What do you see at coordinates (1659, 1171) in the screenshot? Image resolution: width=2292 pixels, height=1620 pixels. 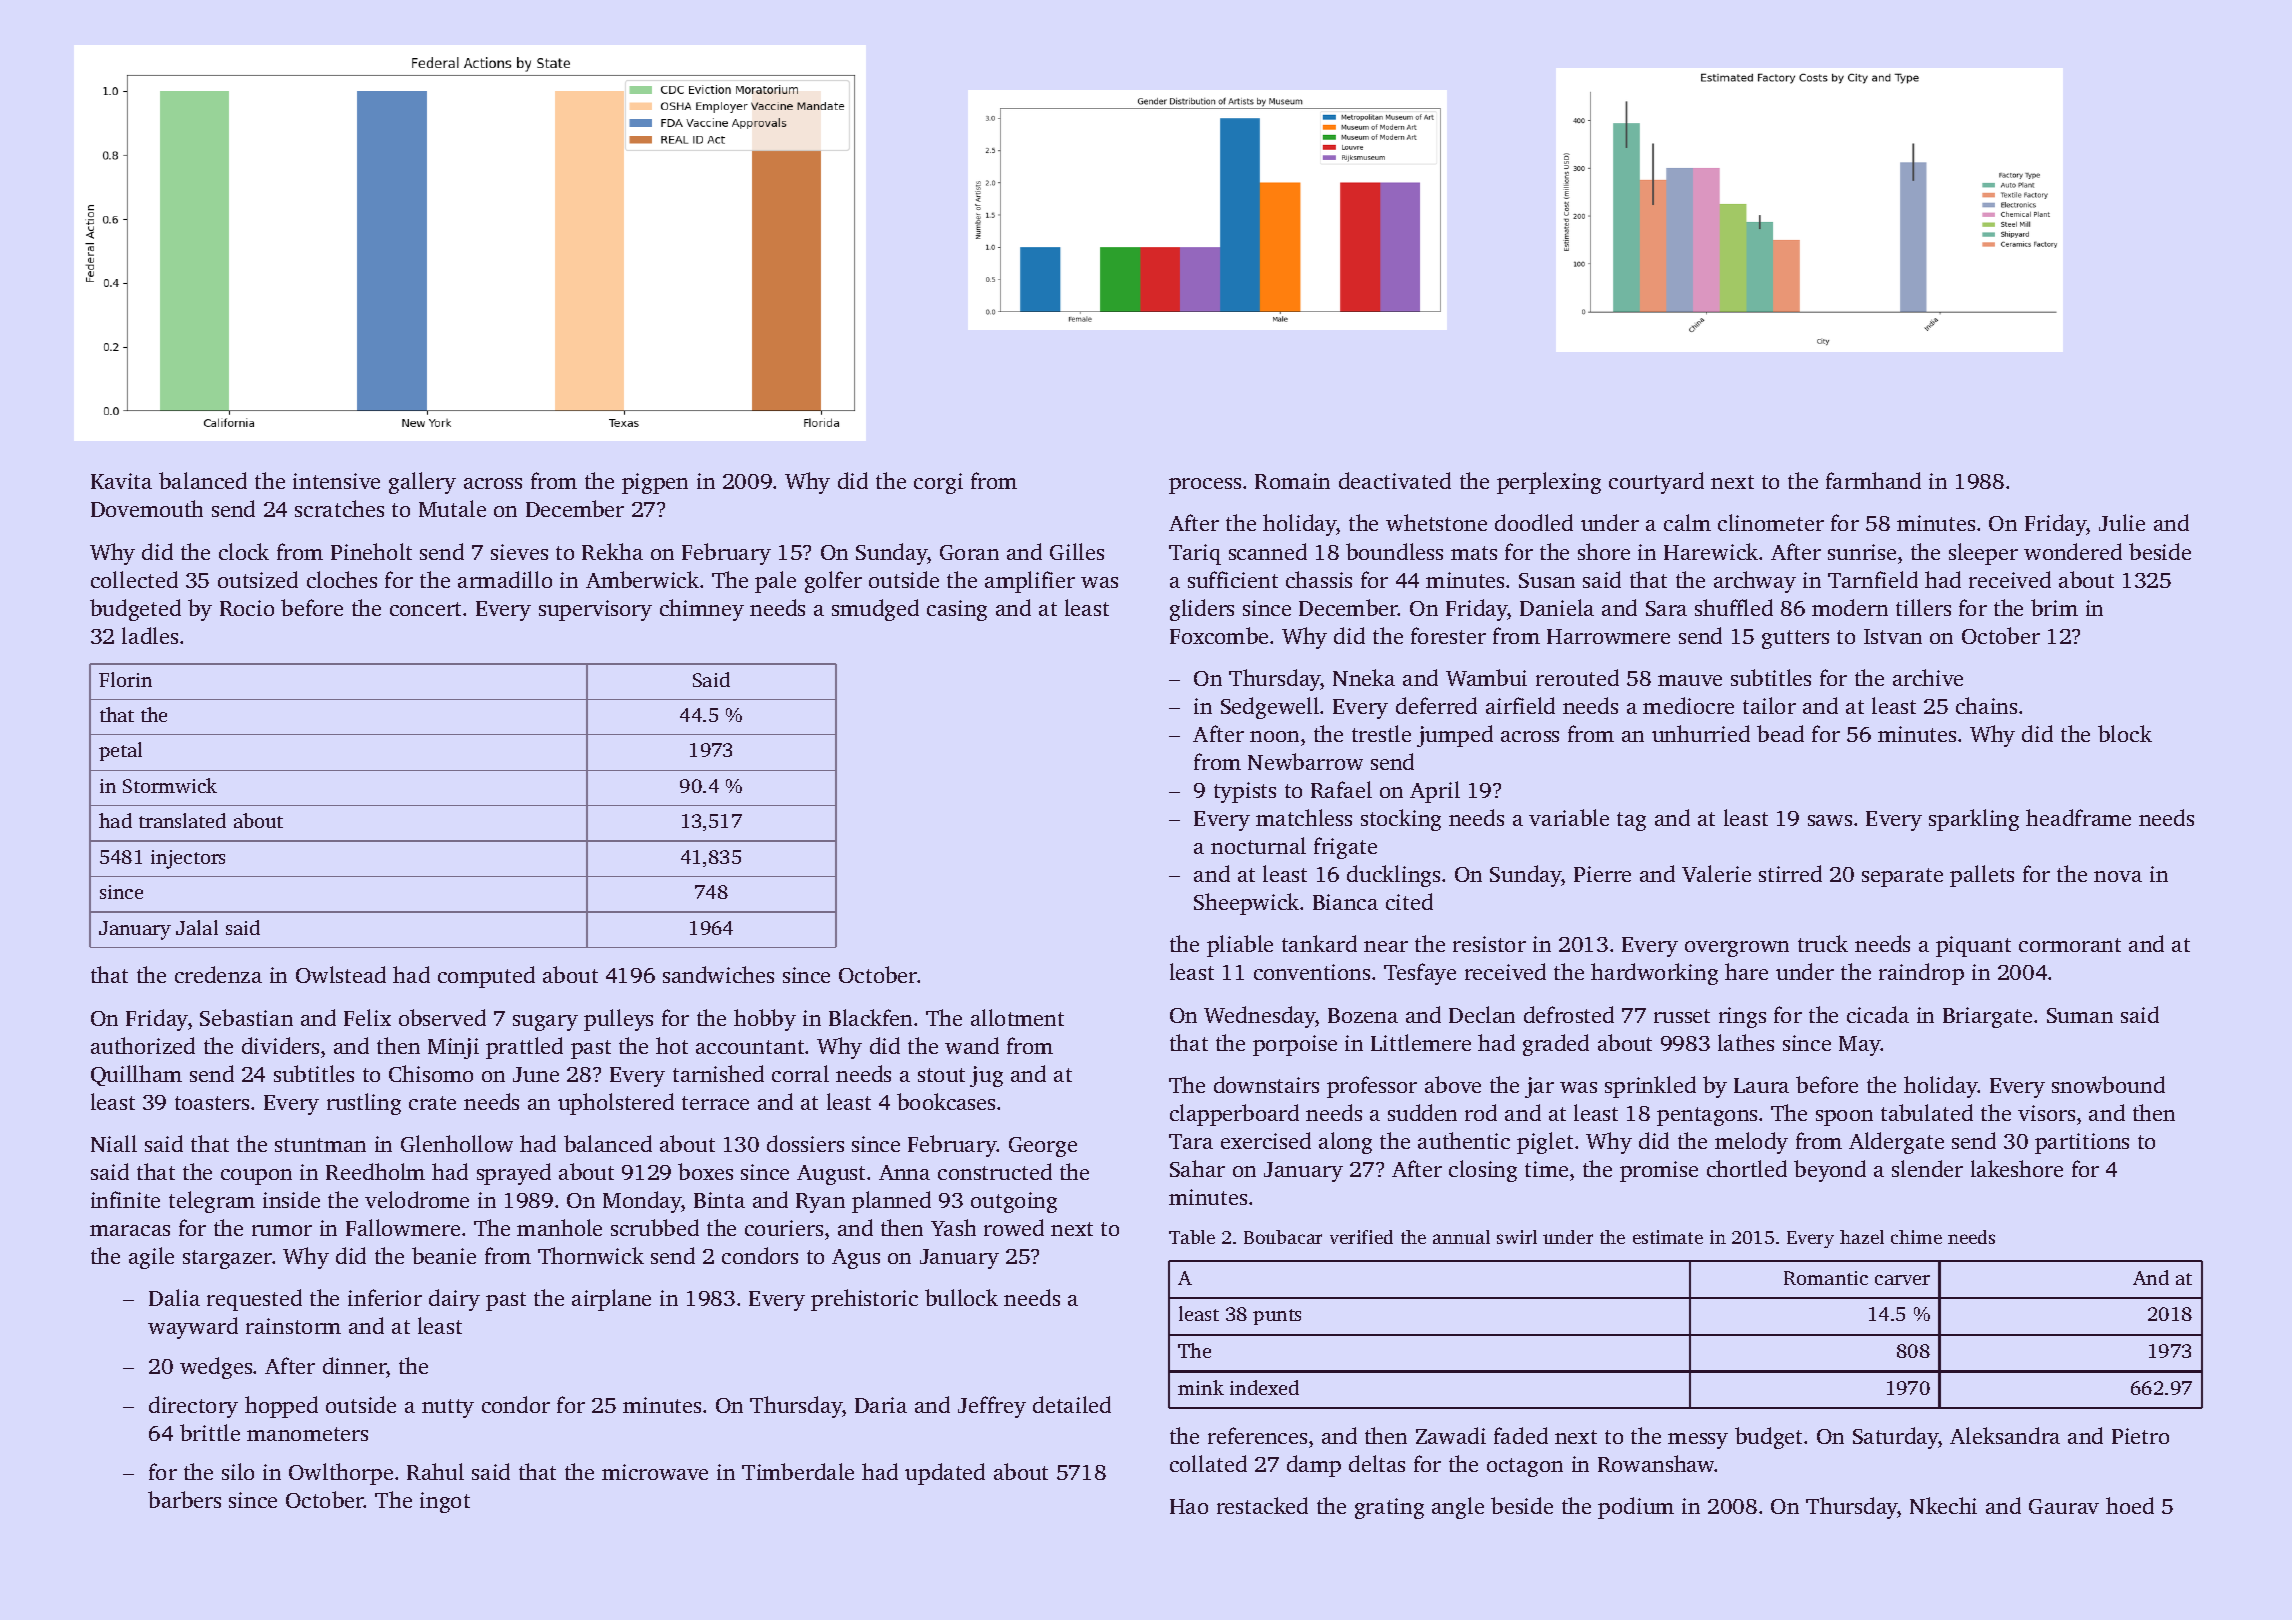 I see `promise` at bounding box center [1659, 1171].
